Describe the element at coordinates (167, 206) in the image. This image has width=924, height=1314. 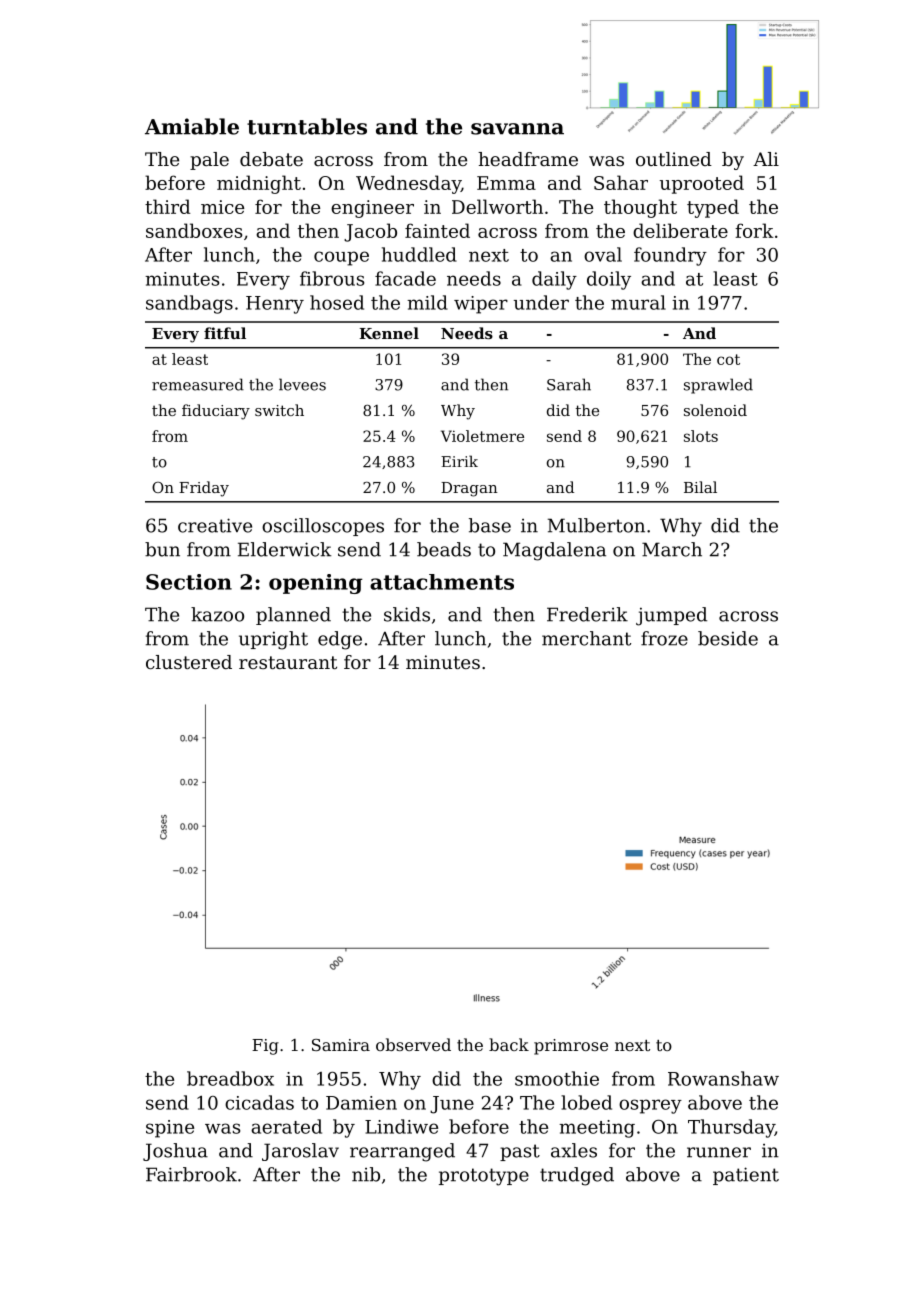
I see `third` at that location.
